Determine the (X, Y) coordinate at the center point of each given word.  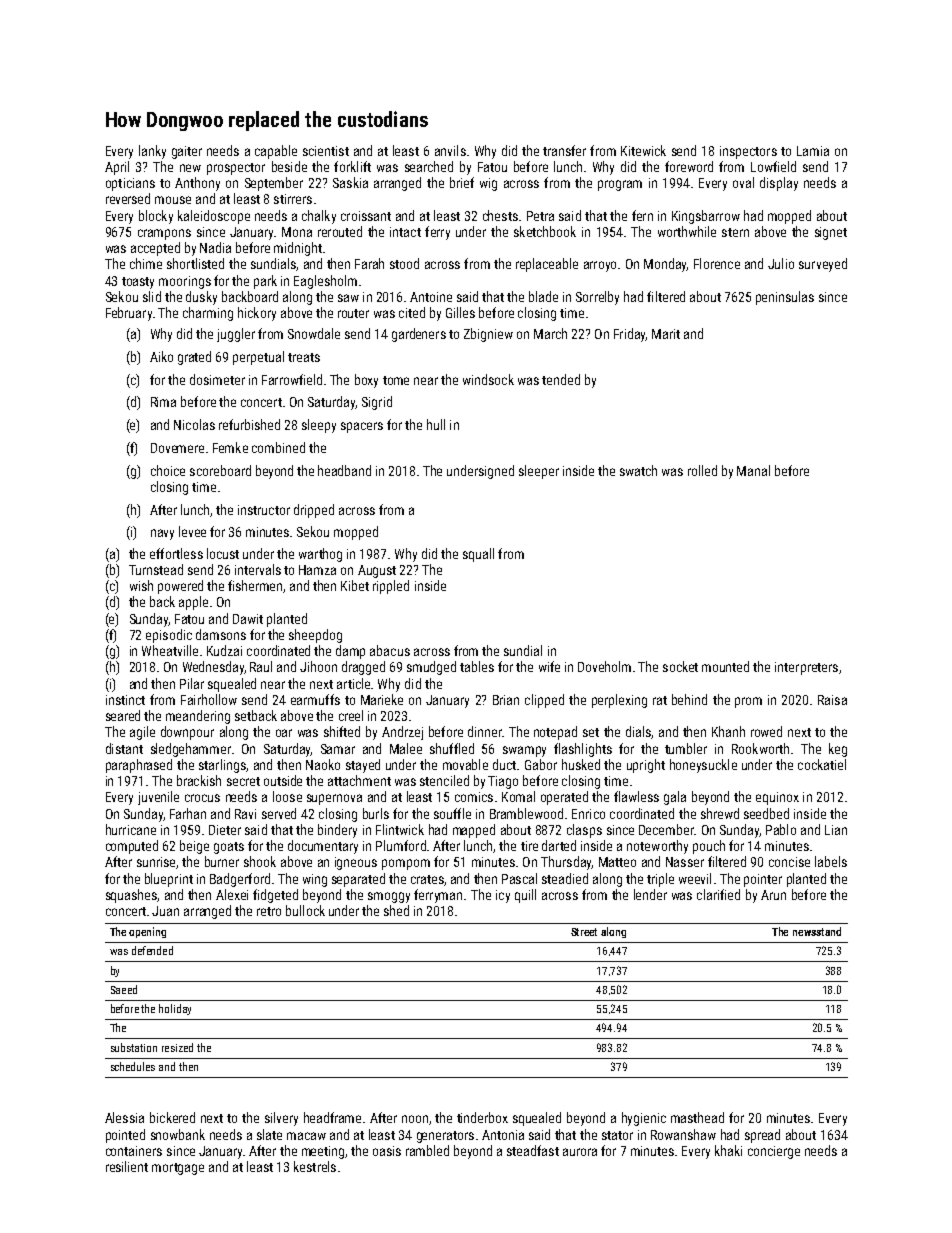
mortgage (178, 1169)
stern (735, 232)
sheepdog (315, 636)
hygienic (644, 1119)
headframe (332, 1117)
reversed (128, 198)
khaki (728, 1150)
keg (838, 750)
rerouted (340, 231)
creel (351, 715)
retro (269, 911)
